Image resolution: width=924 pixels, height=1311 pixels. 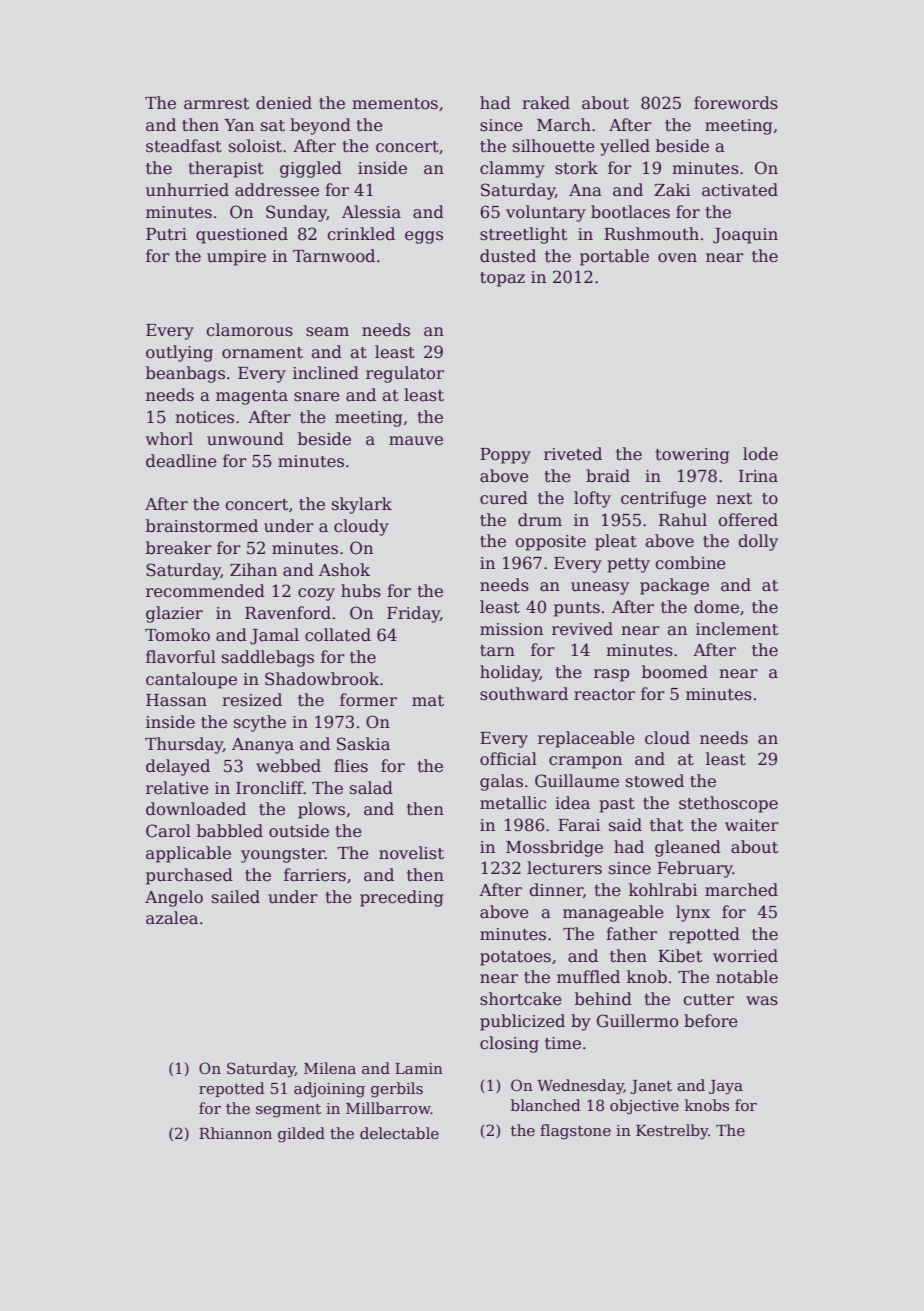 What do you see at coordinates (277, 190) in the screenshot?
I see `addressee` at bounding box center [277, 190].
